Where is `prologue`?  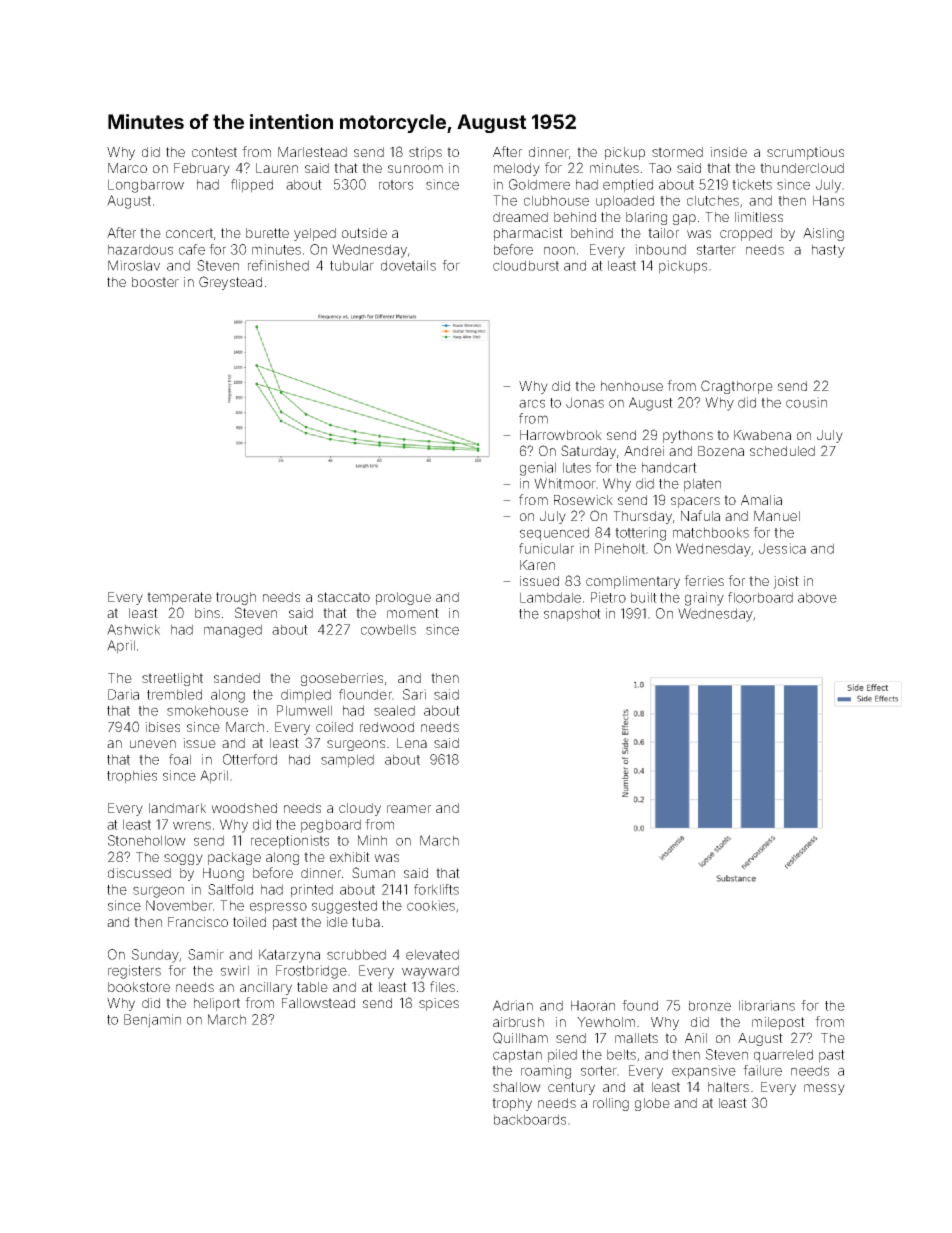 prologue is located at coordinates (403, 598).
